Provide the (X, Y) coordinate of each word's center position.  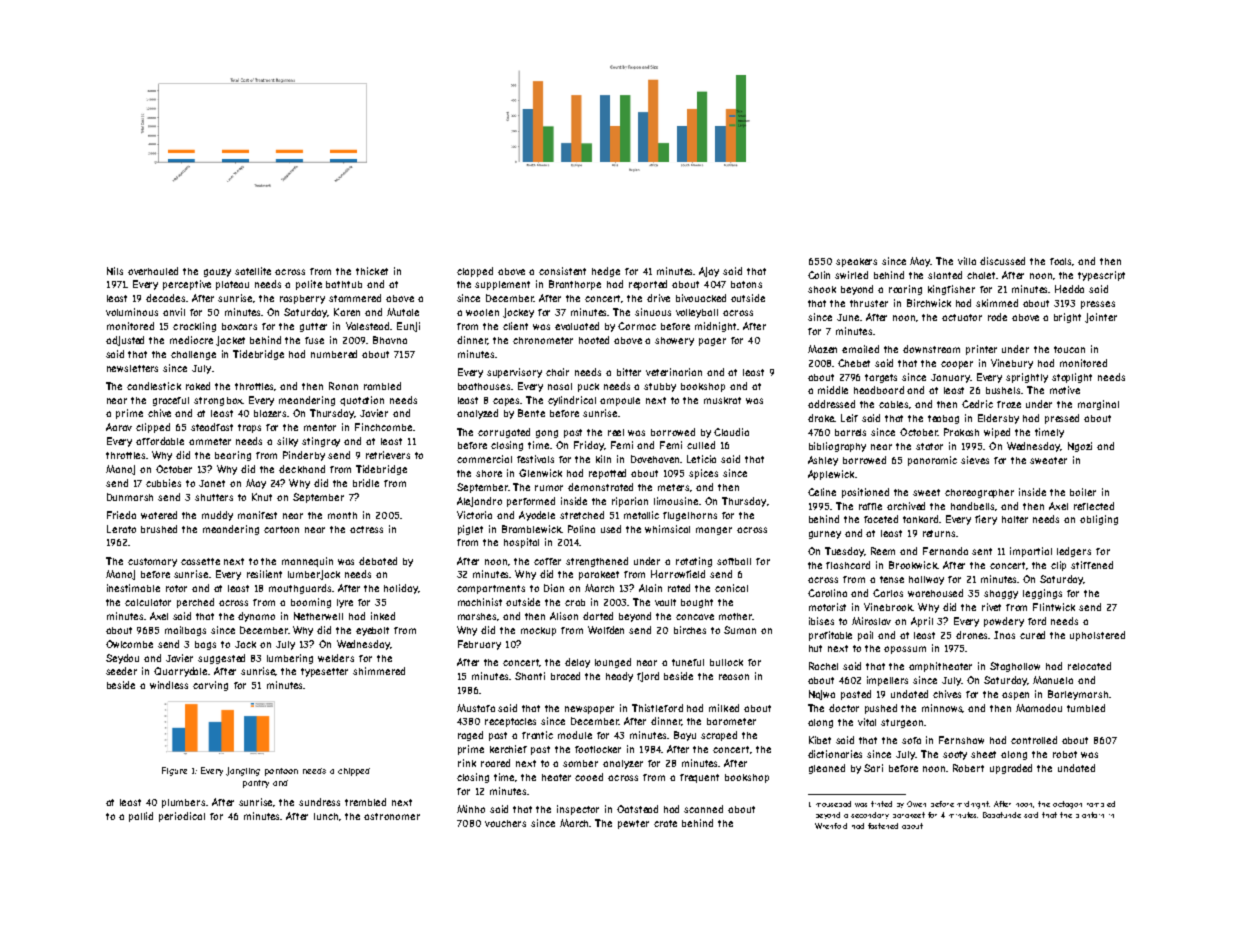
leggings (1042, 594)
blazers (270, 413)
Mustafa (476, 708)
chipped (354, 772)
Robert (968, 768)
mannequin (307, 562)
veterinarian (674, 372)
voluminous (132, 312)
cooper (957, 365)
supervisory (514, 373)
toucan (1069, 349)
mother (736, 616)
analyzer (623, 764)
